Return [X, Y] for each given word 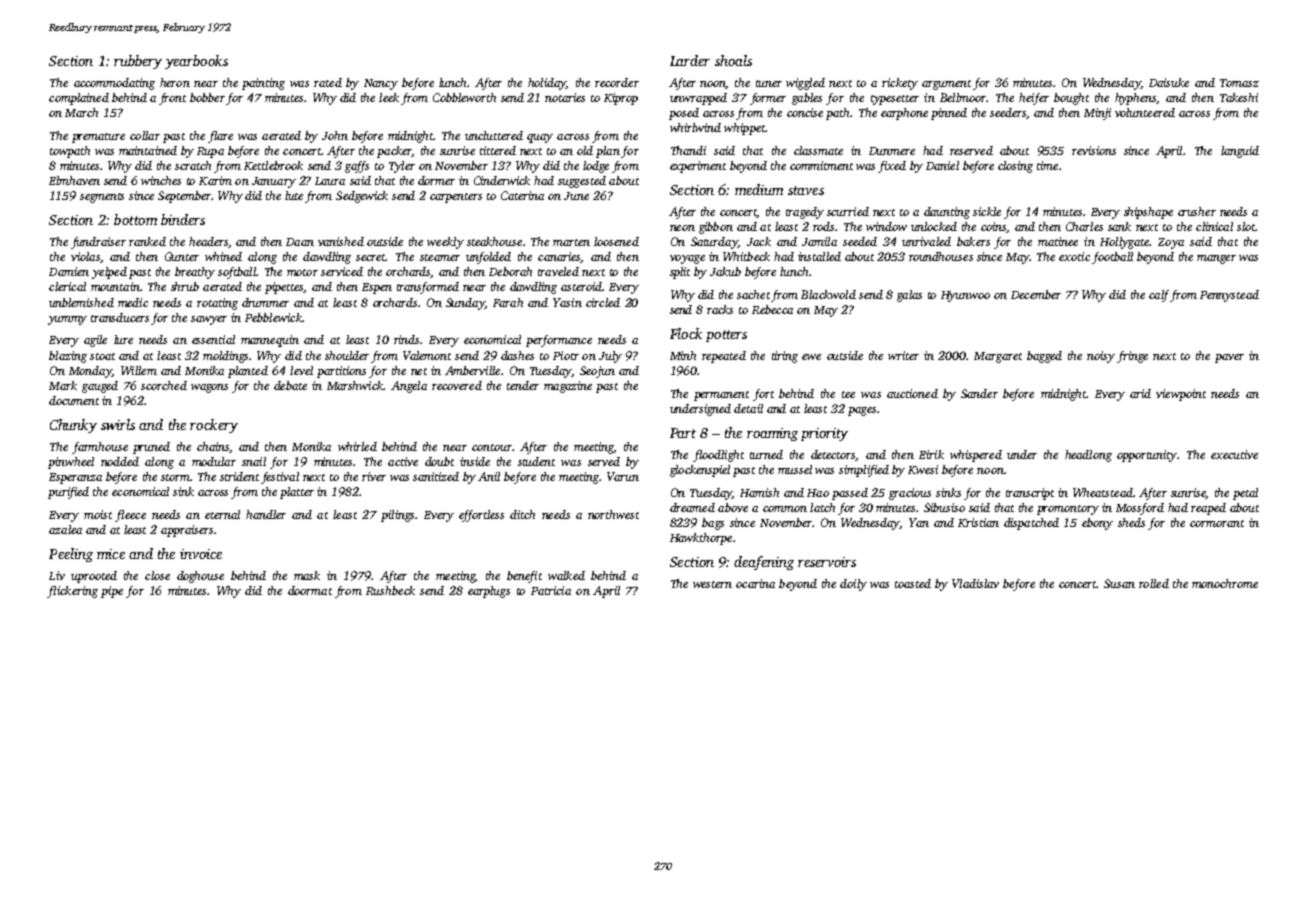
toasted [913, 583]
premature [98, 138]
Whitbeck [746, 256]
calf [1159, 296]
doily [853, 585]
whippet [744, 129]
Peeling [71, 555]
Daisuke [1169, 82]
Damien [69, 271]
